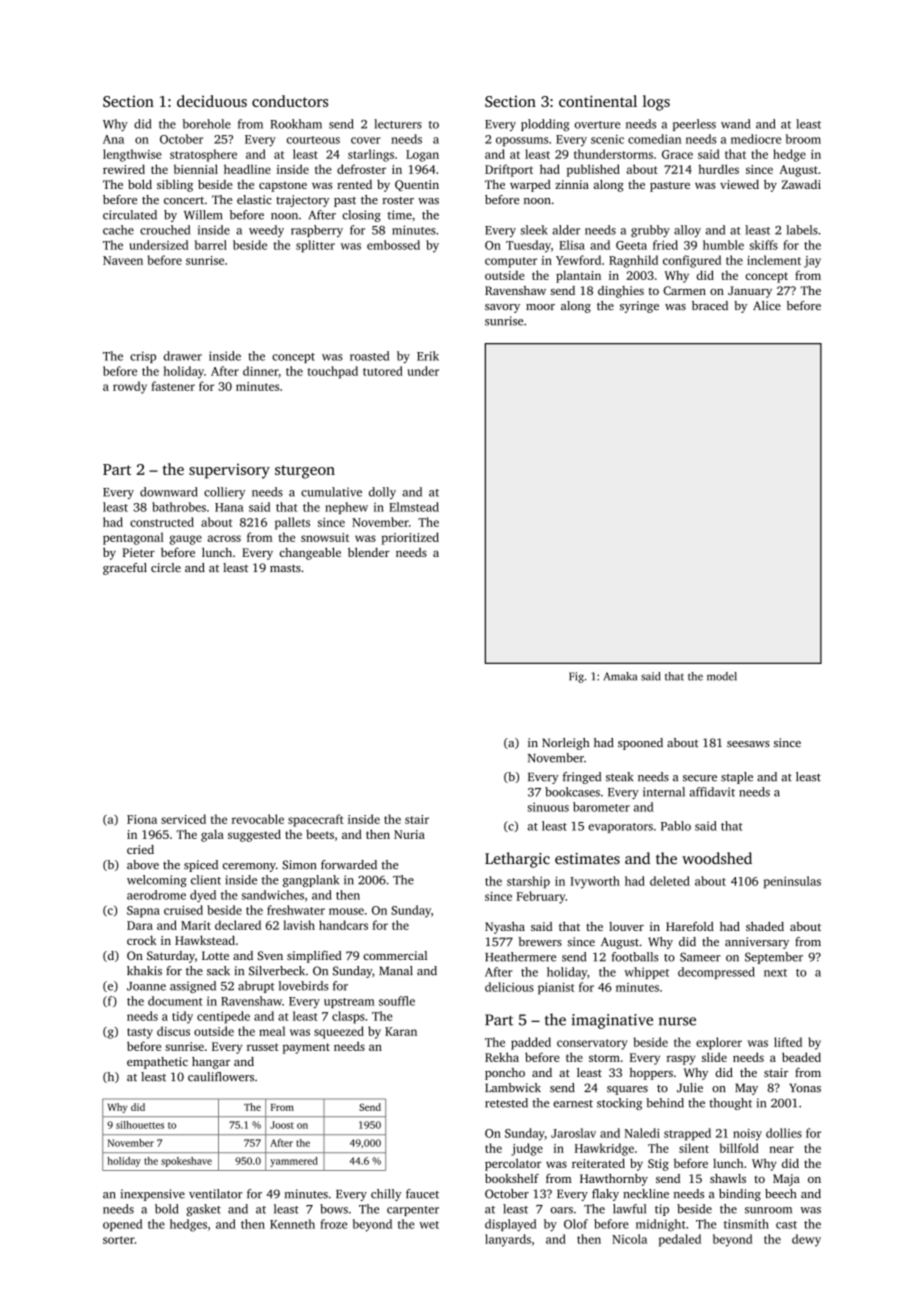  I want to click on decompressed, so click(716, 973).
